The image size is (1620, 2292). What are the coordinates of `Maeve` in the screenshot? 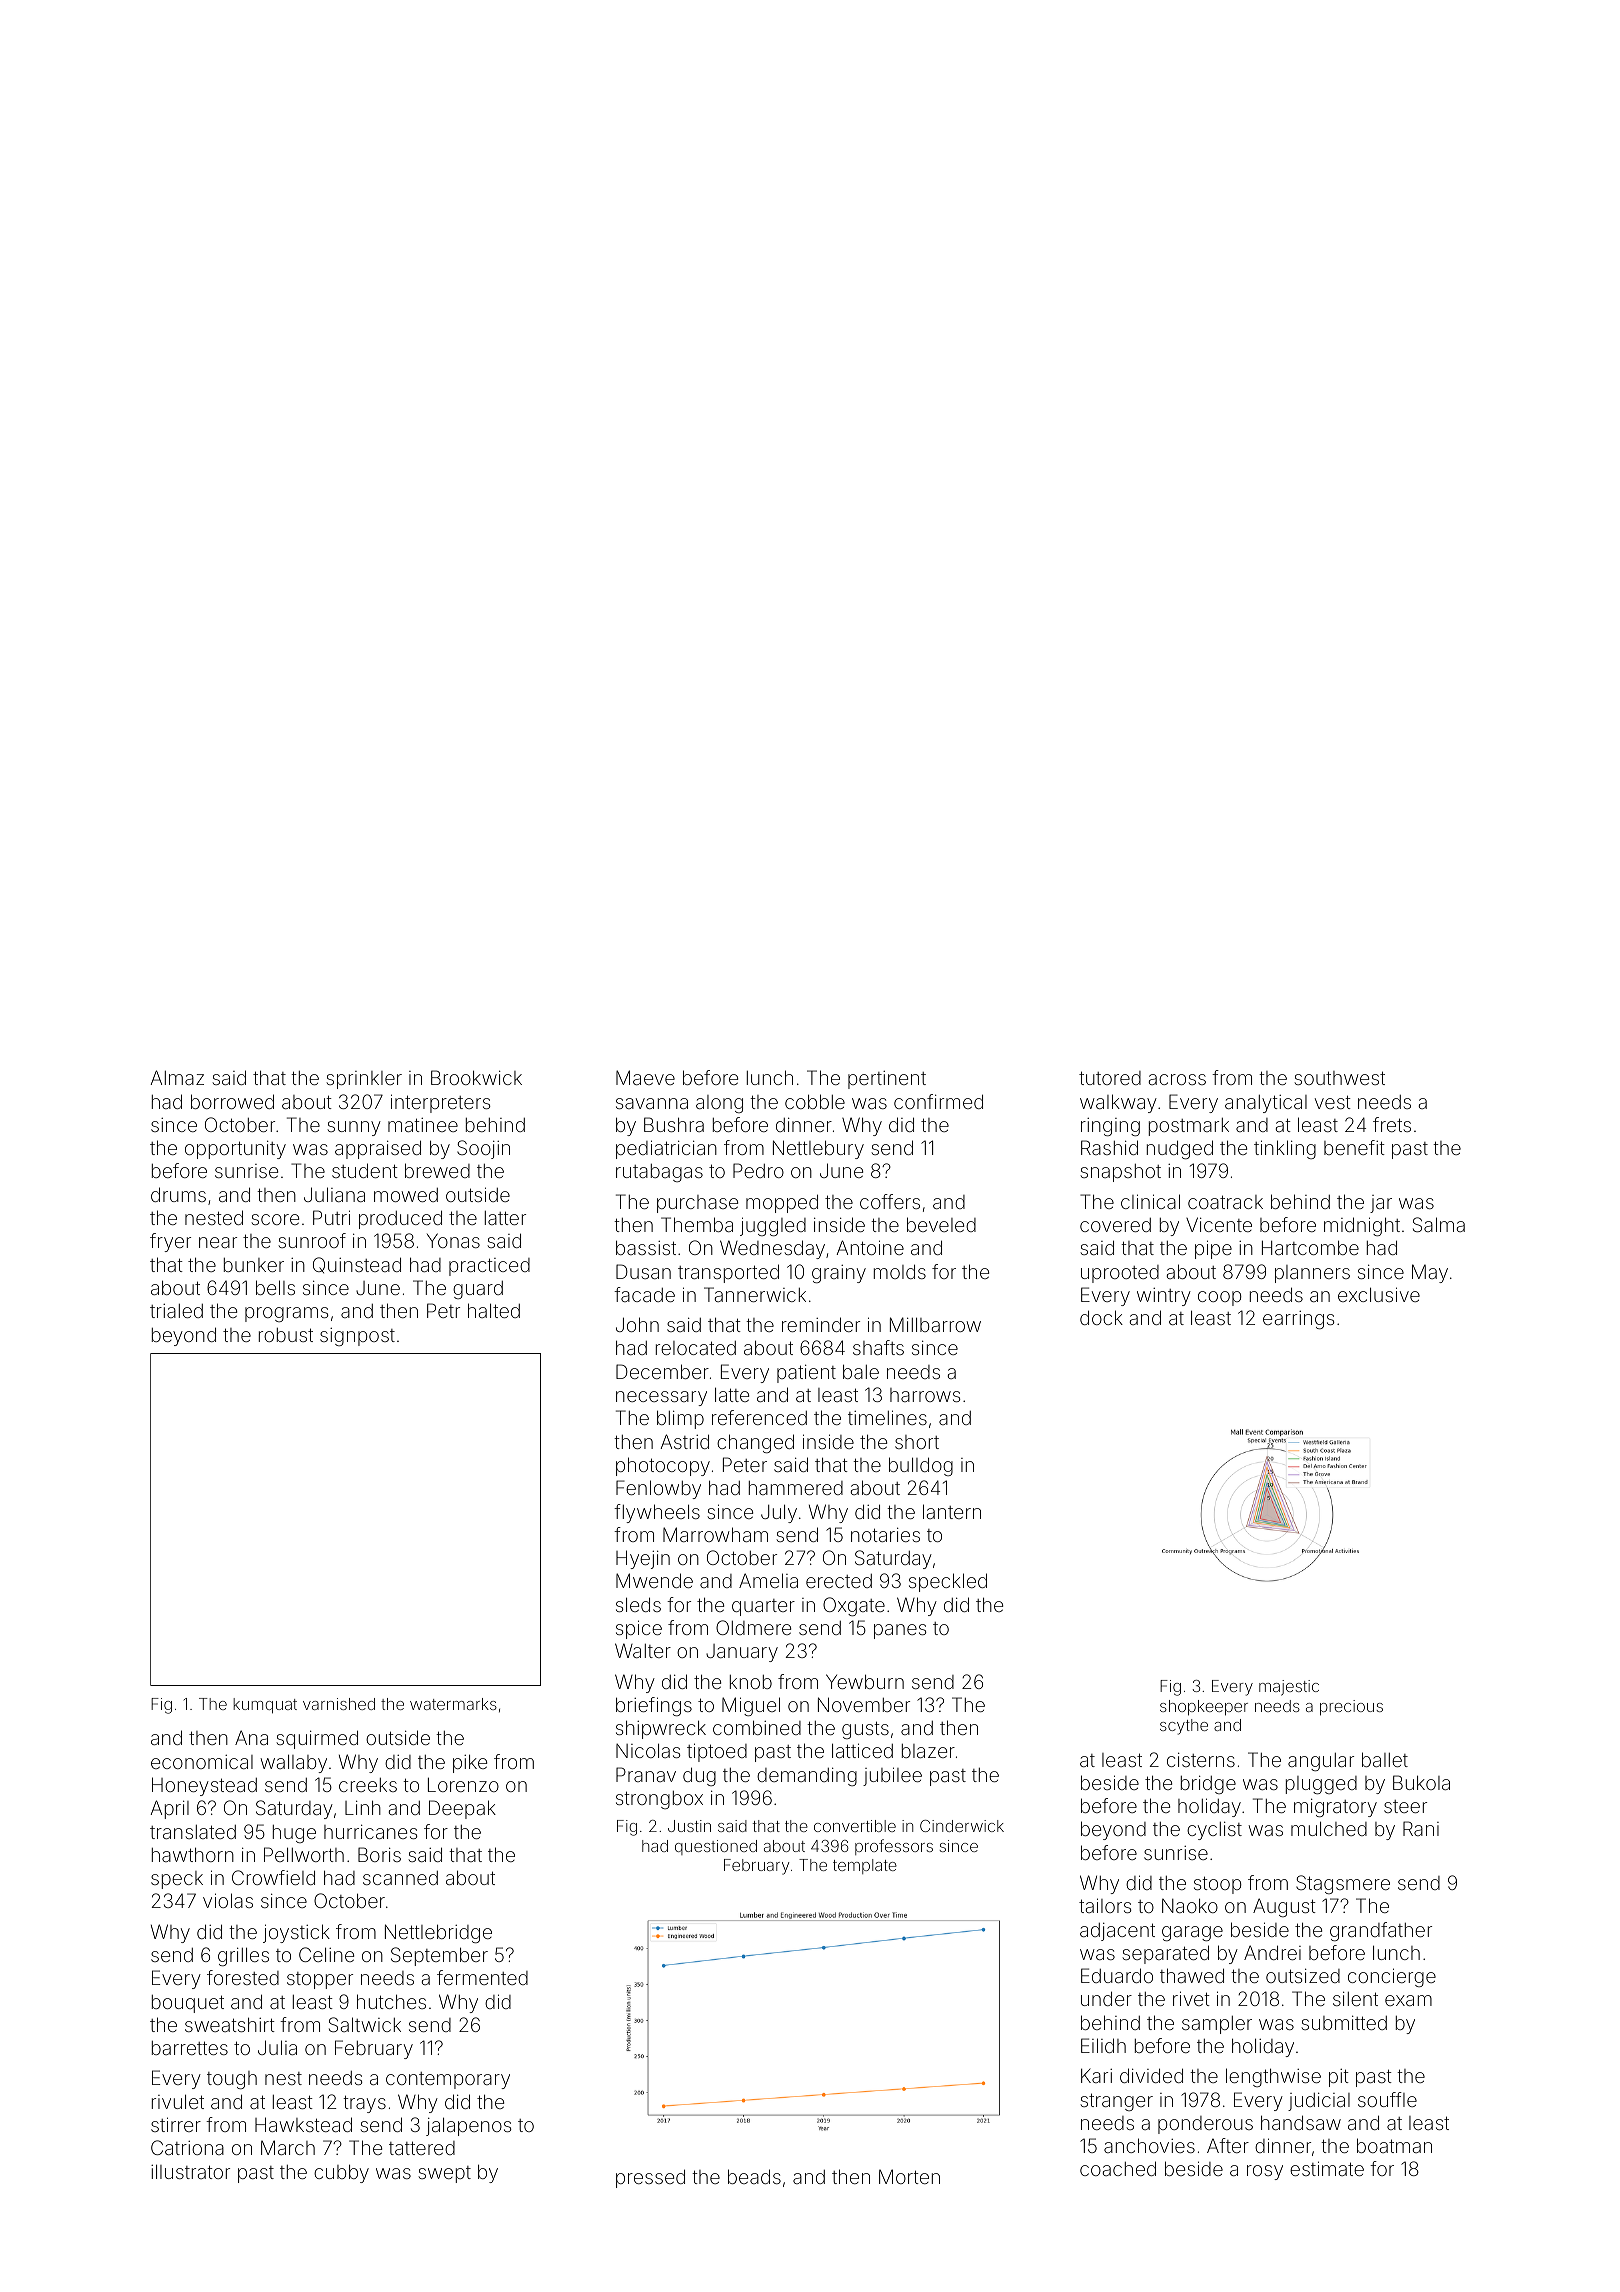 It's located at (645, 1077).
